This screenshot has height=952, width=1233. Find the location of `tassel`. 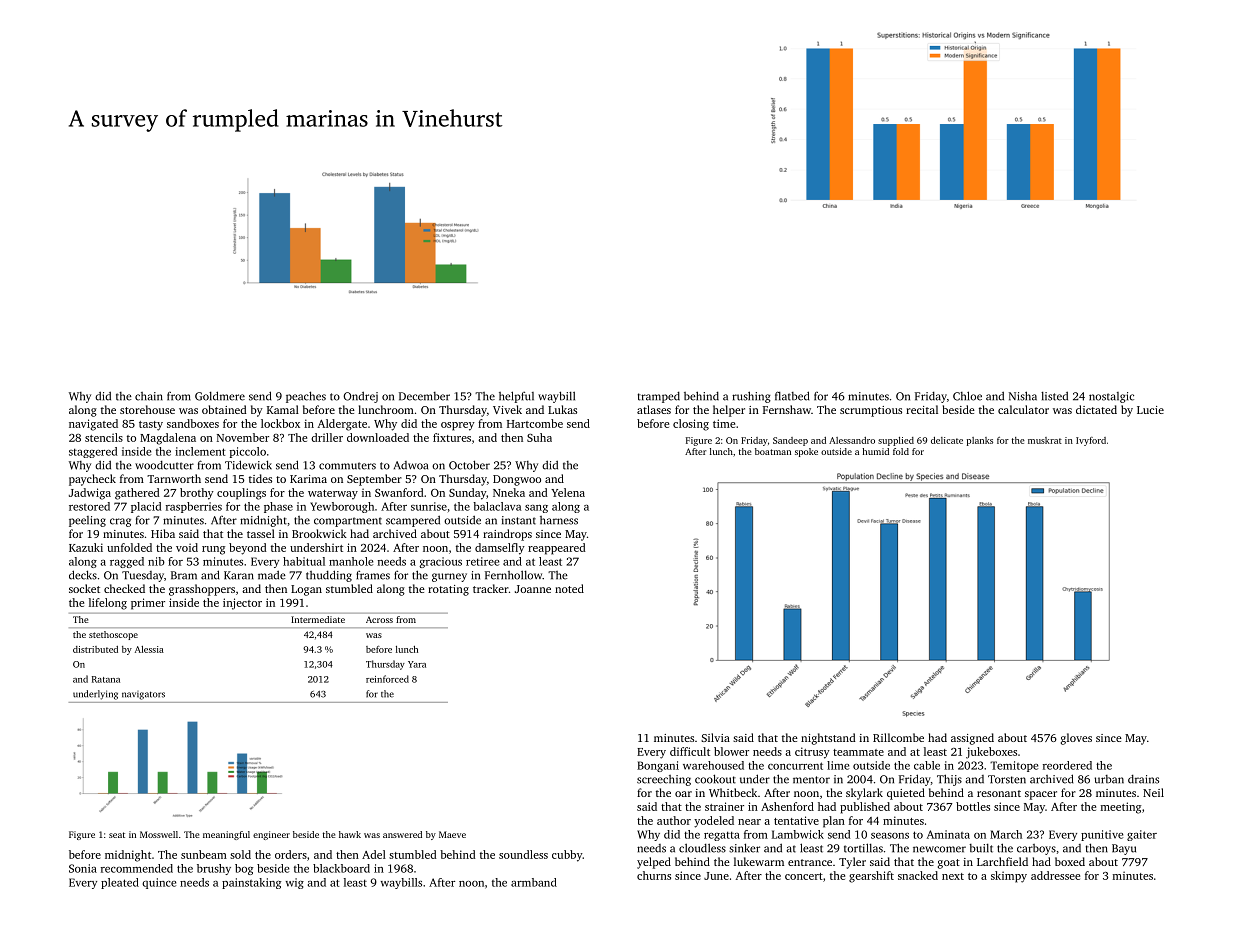

tassel is located at coordinates (261, 533).
